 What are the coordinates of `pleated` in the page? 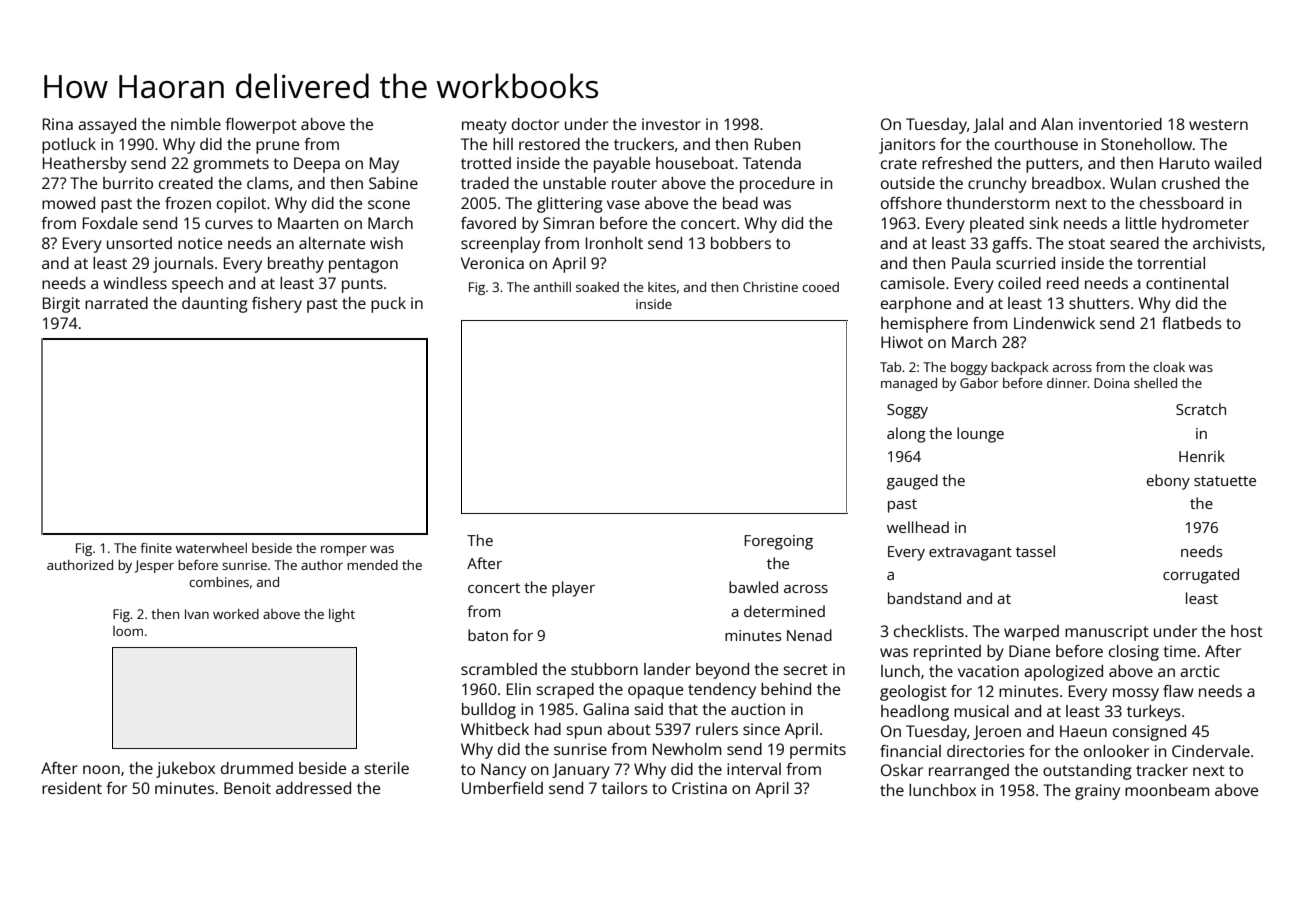 It's located at (997, 225).
